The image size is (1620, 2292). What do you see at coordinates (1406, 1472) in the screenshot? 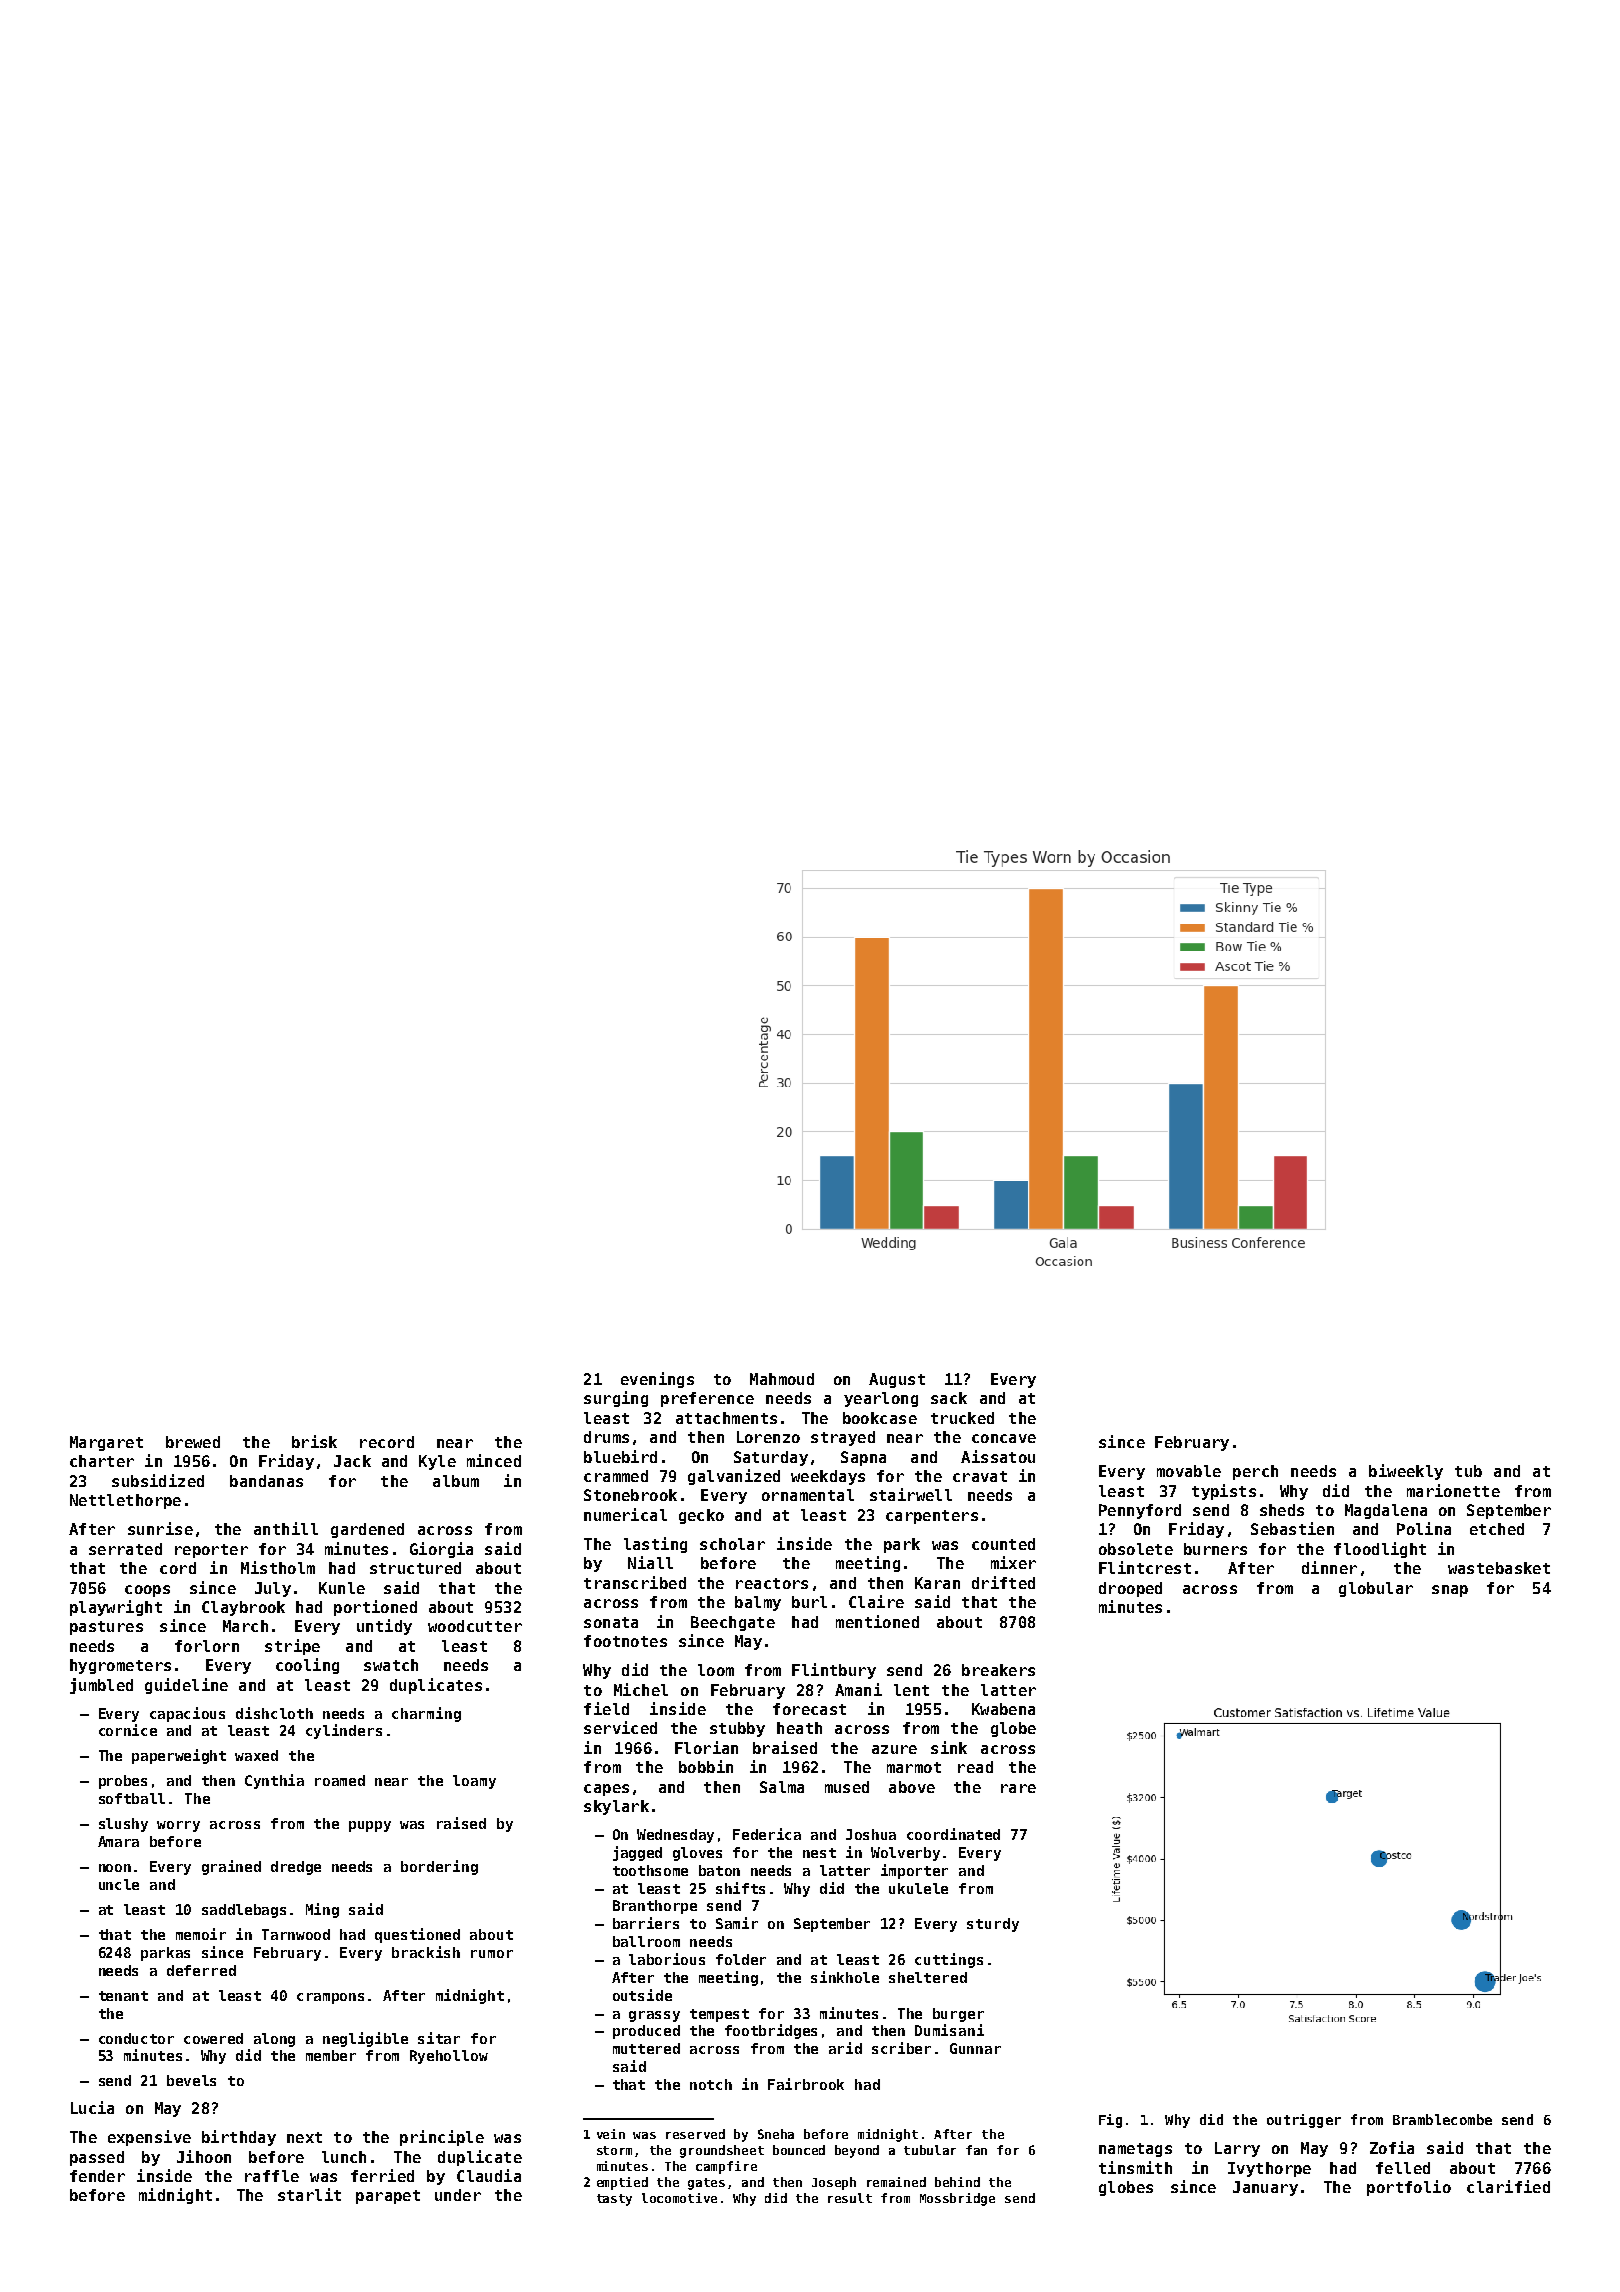
I see `biweekly` at bounding box center [1406, 1472].
